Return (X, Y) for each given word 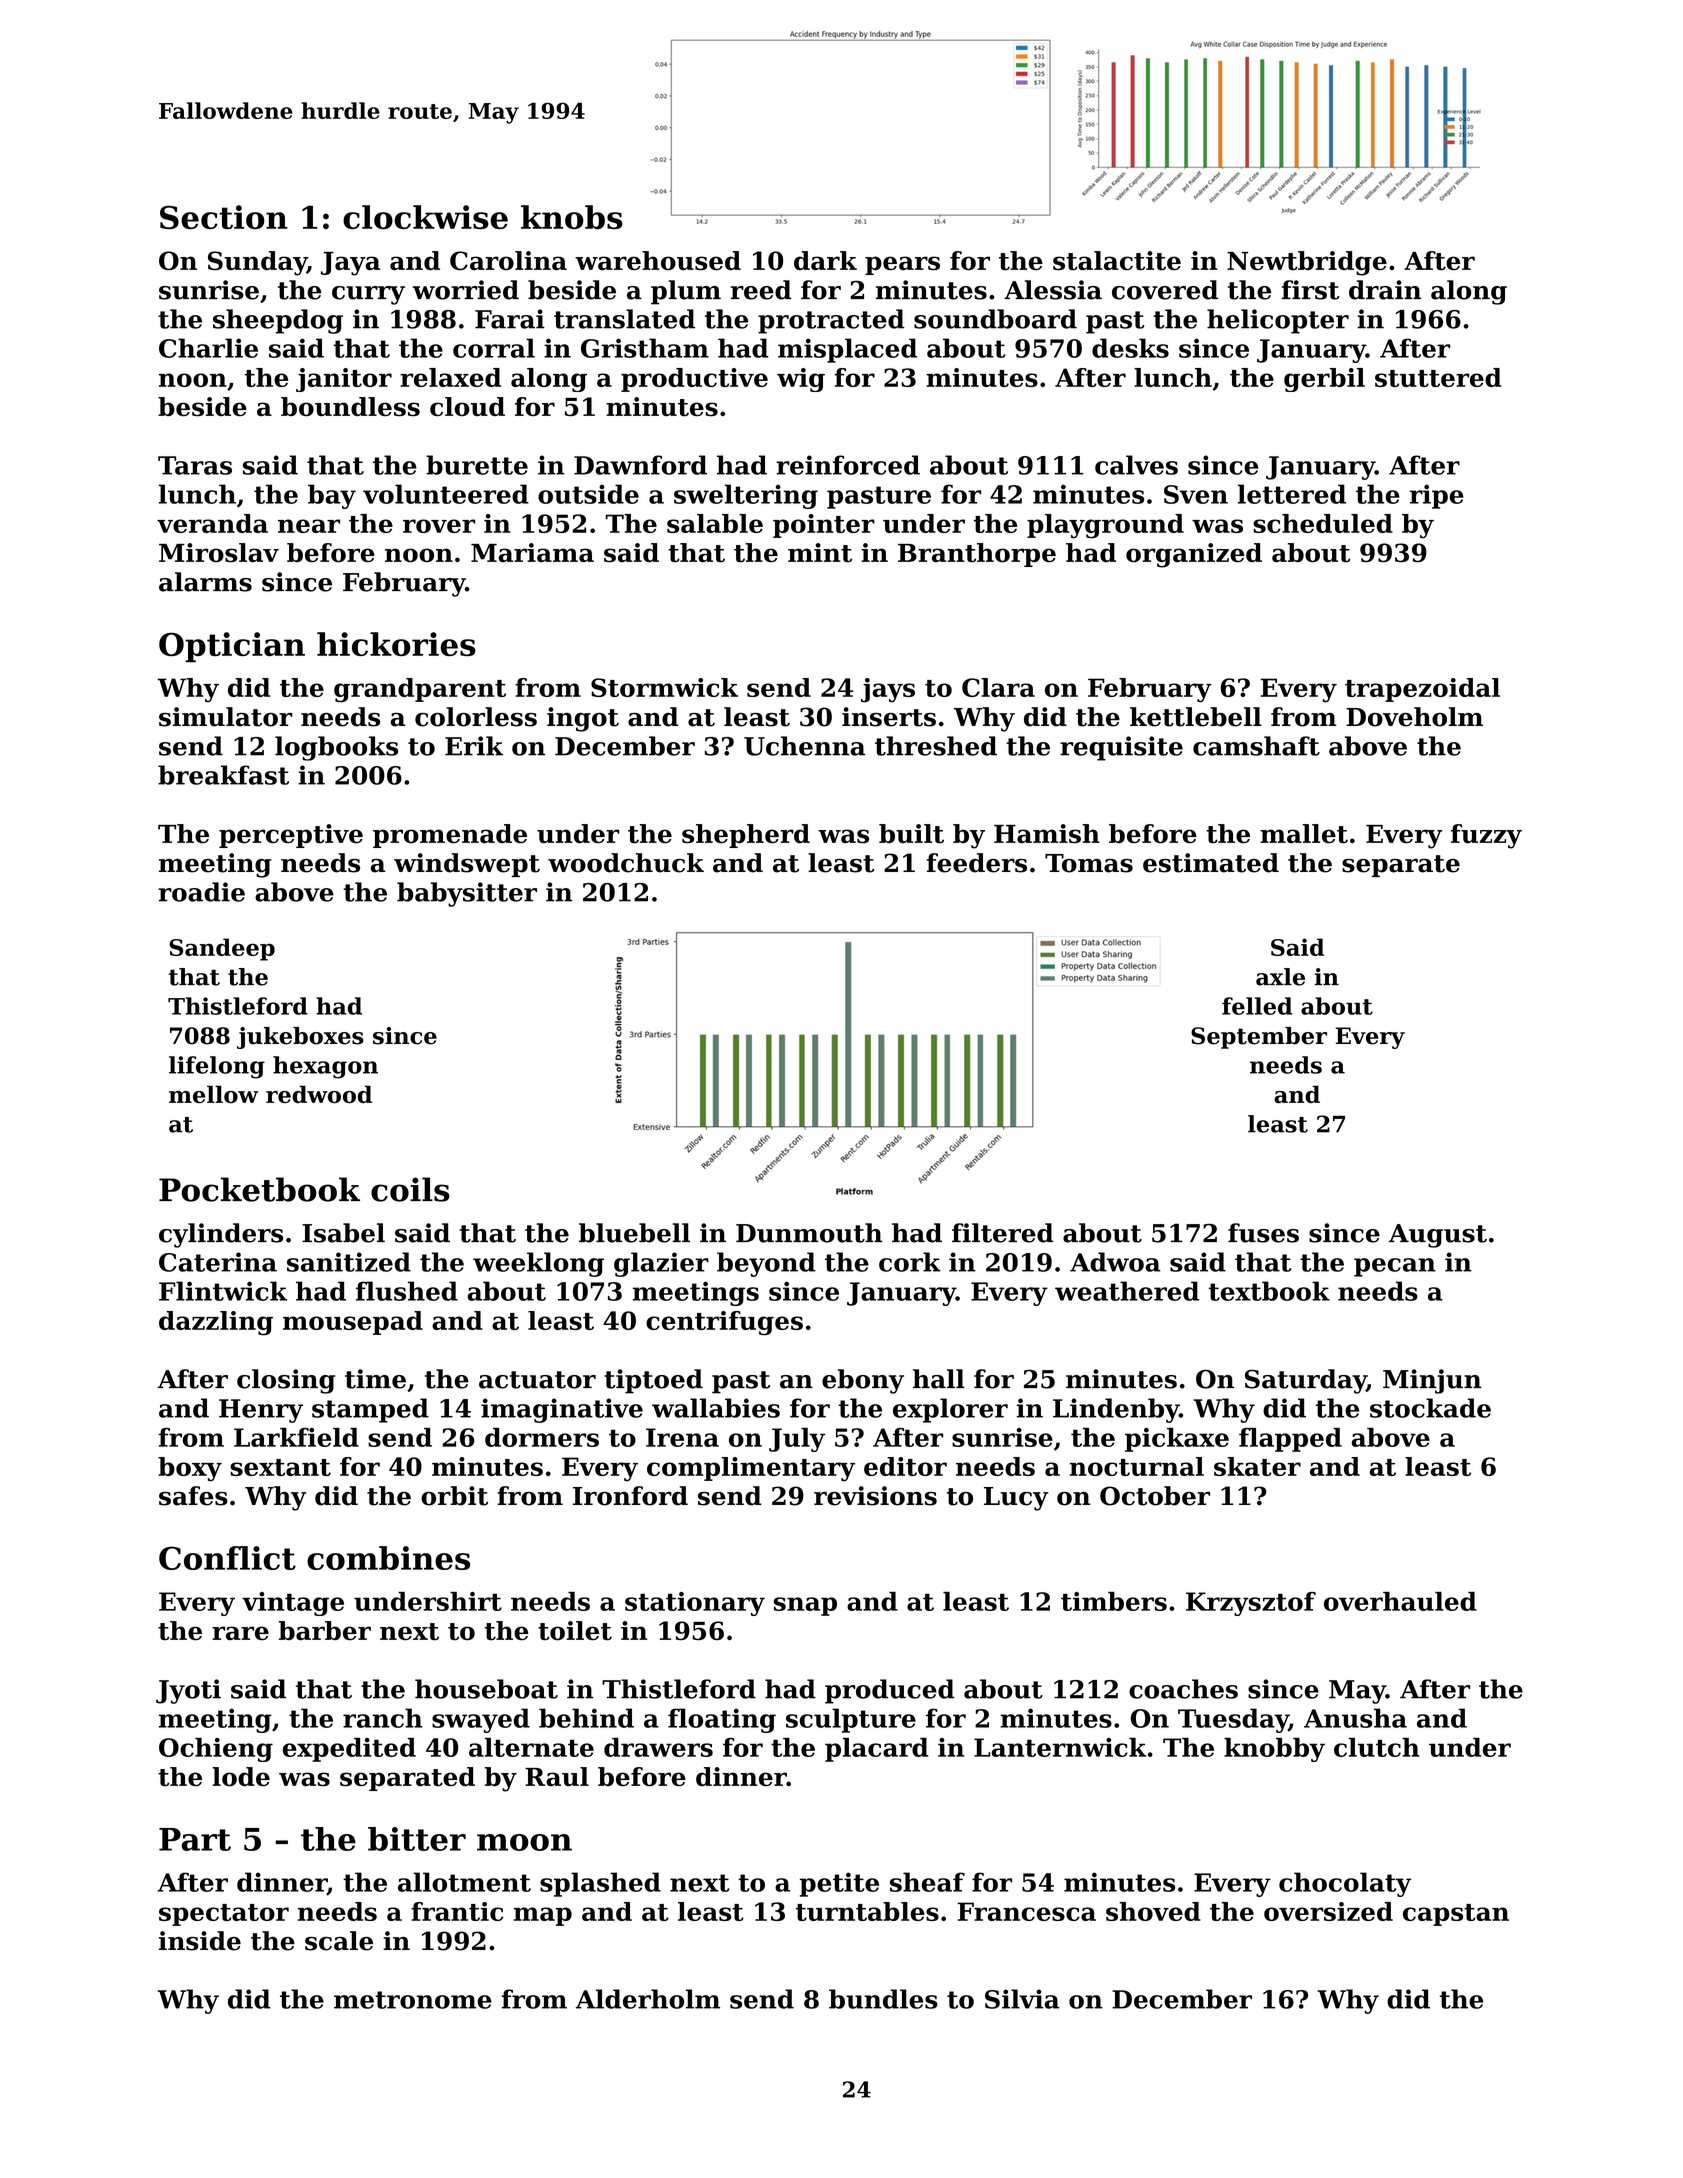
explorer (950, 1410)
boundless (350, 407)
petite (839, 1884)
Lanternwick (1060, 1747)
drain (1385, 290)
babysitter (467, 894)
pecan (1395, 1267)
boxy (190, 1469)
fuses (1263, 1233)
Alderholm (648, 1999)
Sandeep (222, 949)
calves (1136, 465)
